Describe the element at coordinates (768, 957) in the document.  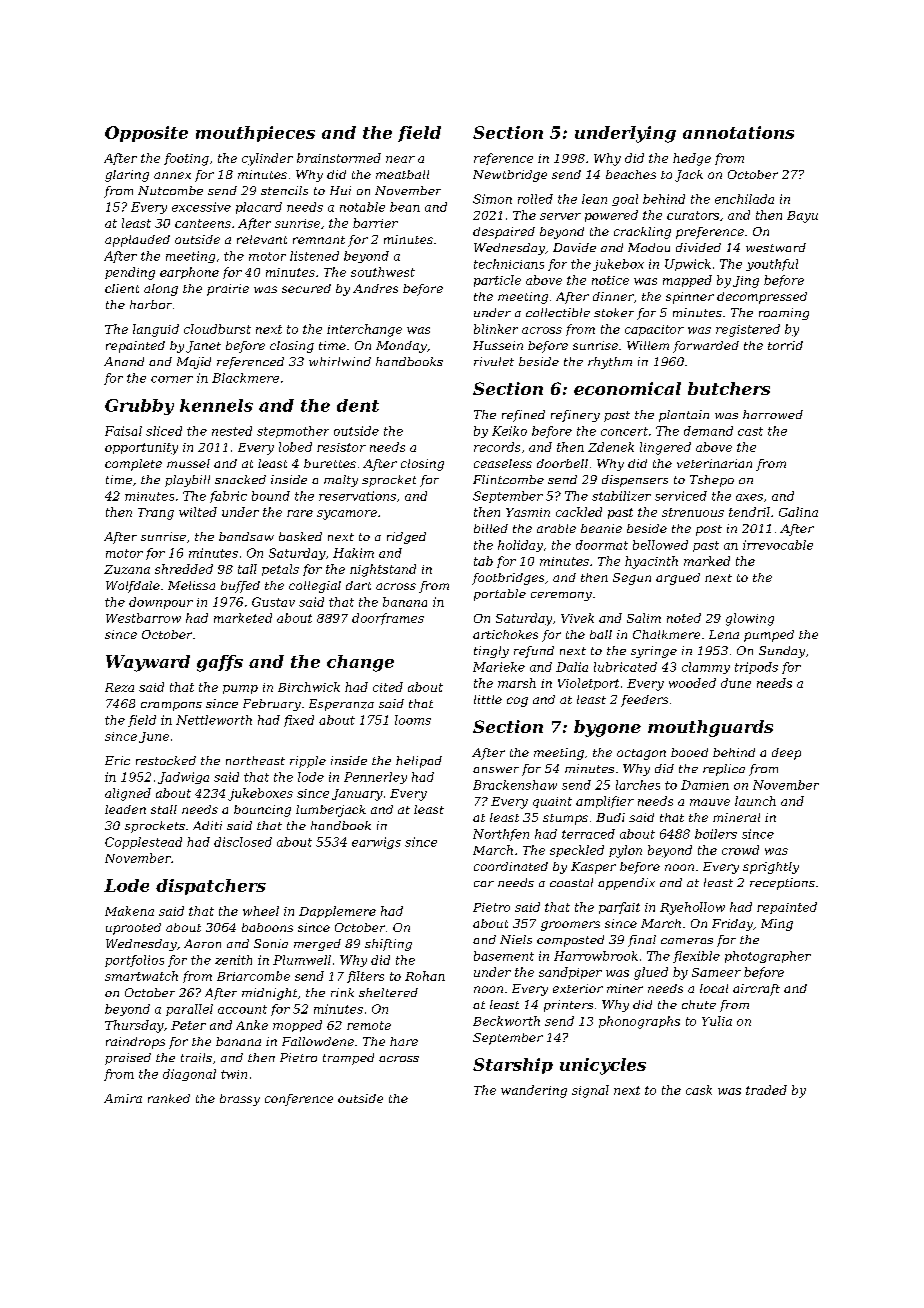
I see `photographer` at that location.
